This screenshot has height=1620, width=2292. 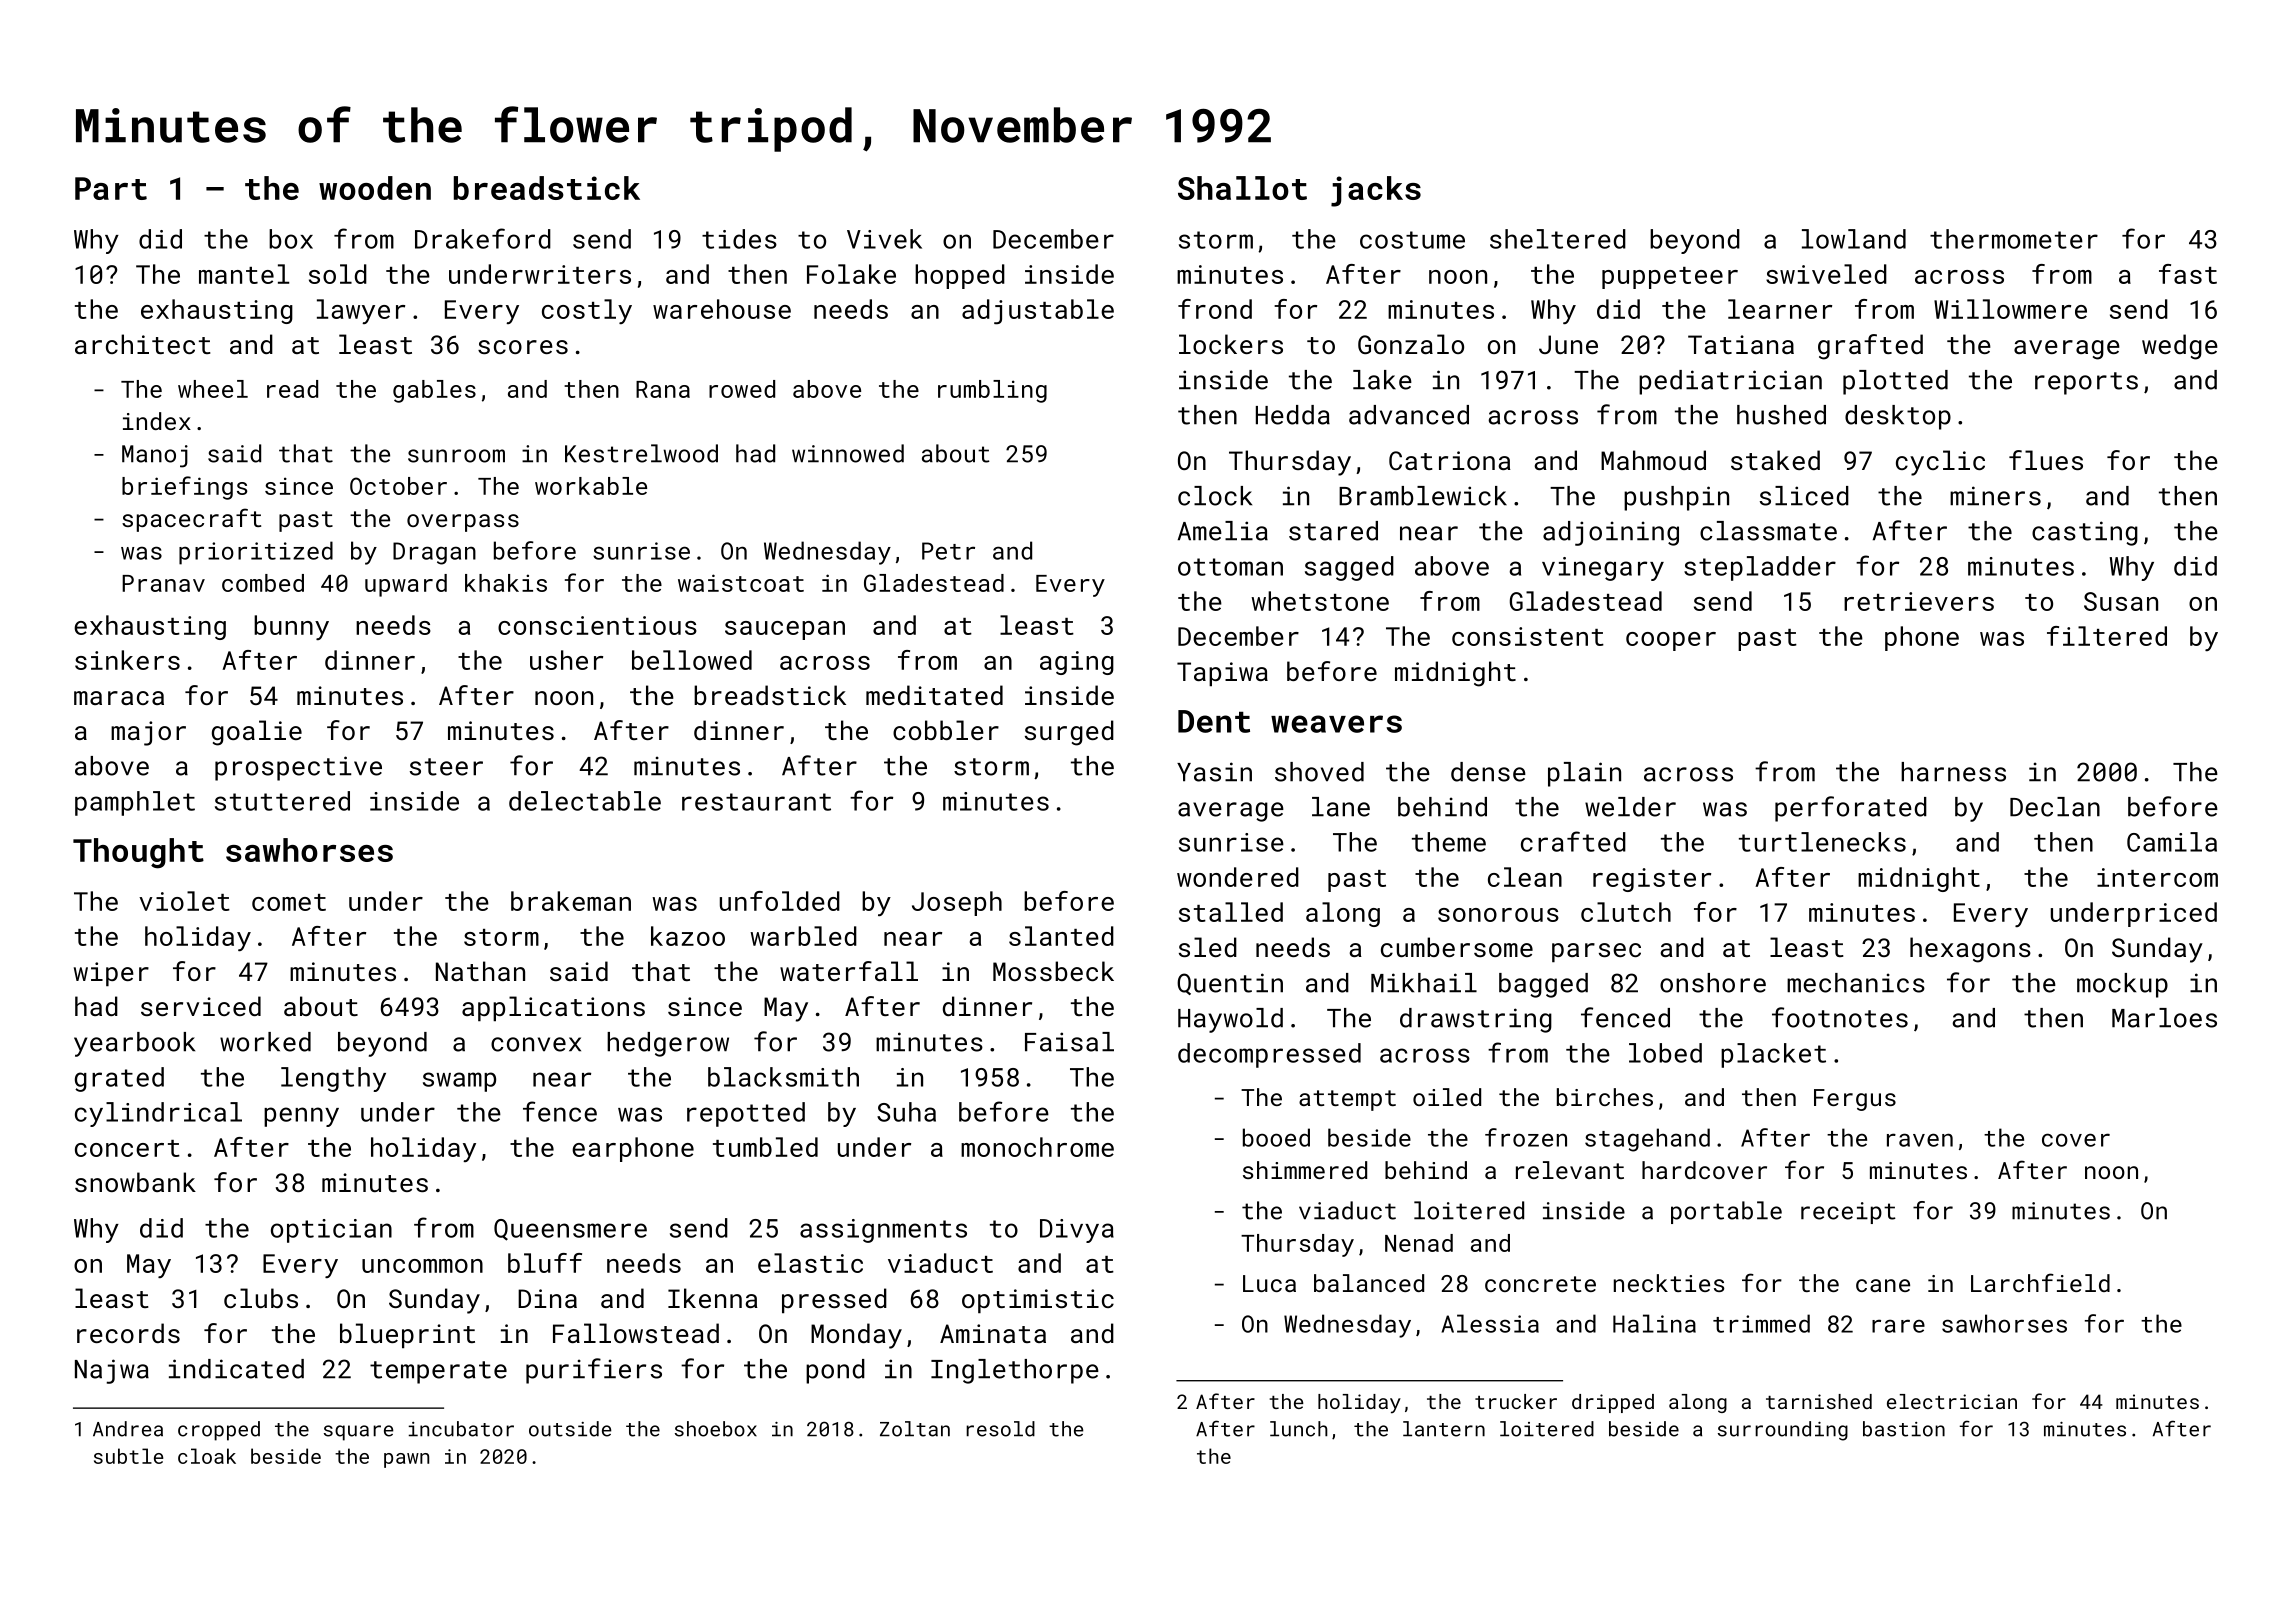 I want to click on perforated, so click(x=1851, y=809).
